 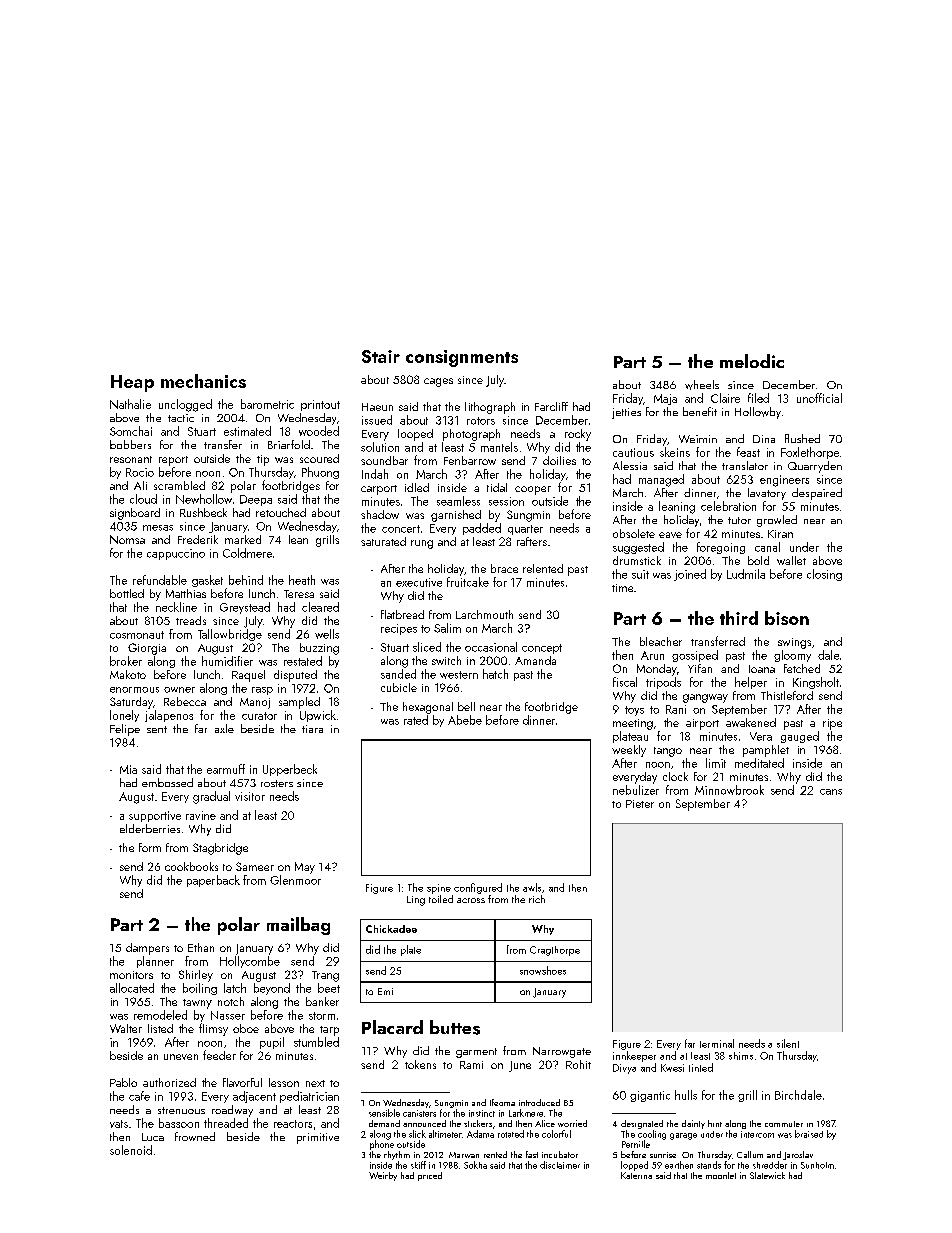 I want to click on ripe, so click(x=832, y=724).
